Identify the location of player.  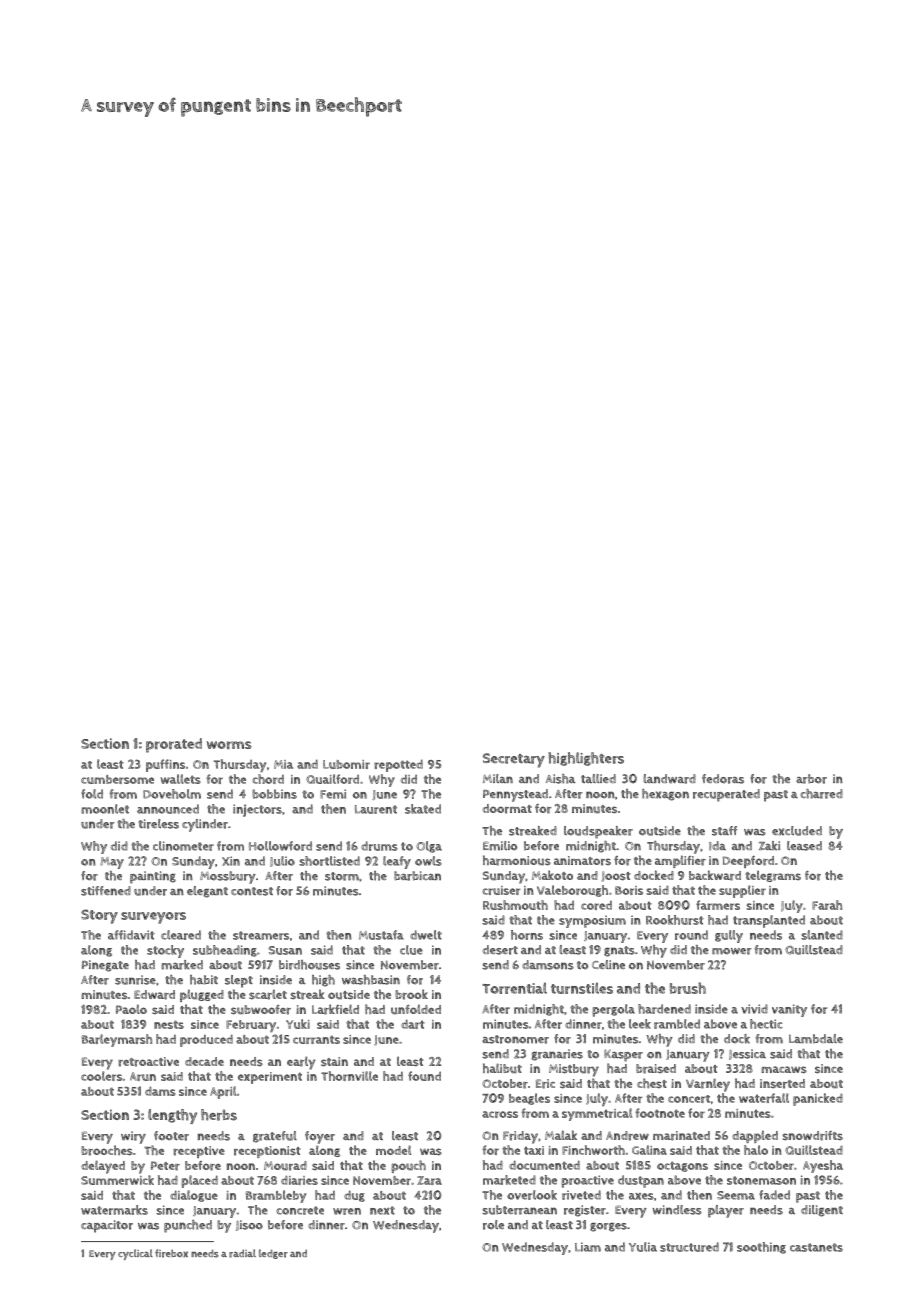
(726, 1211).
